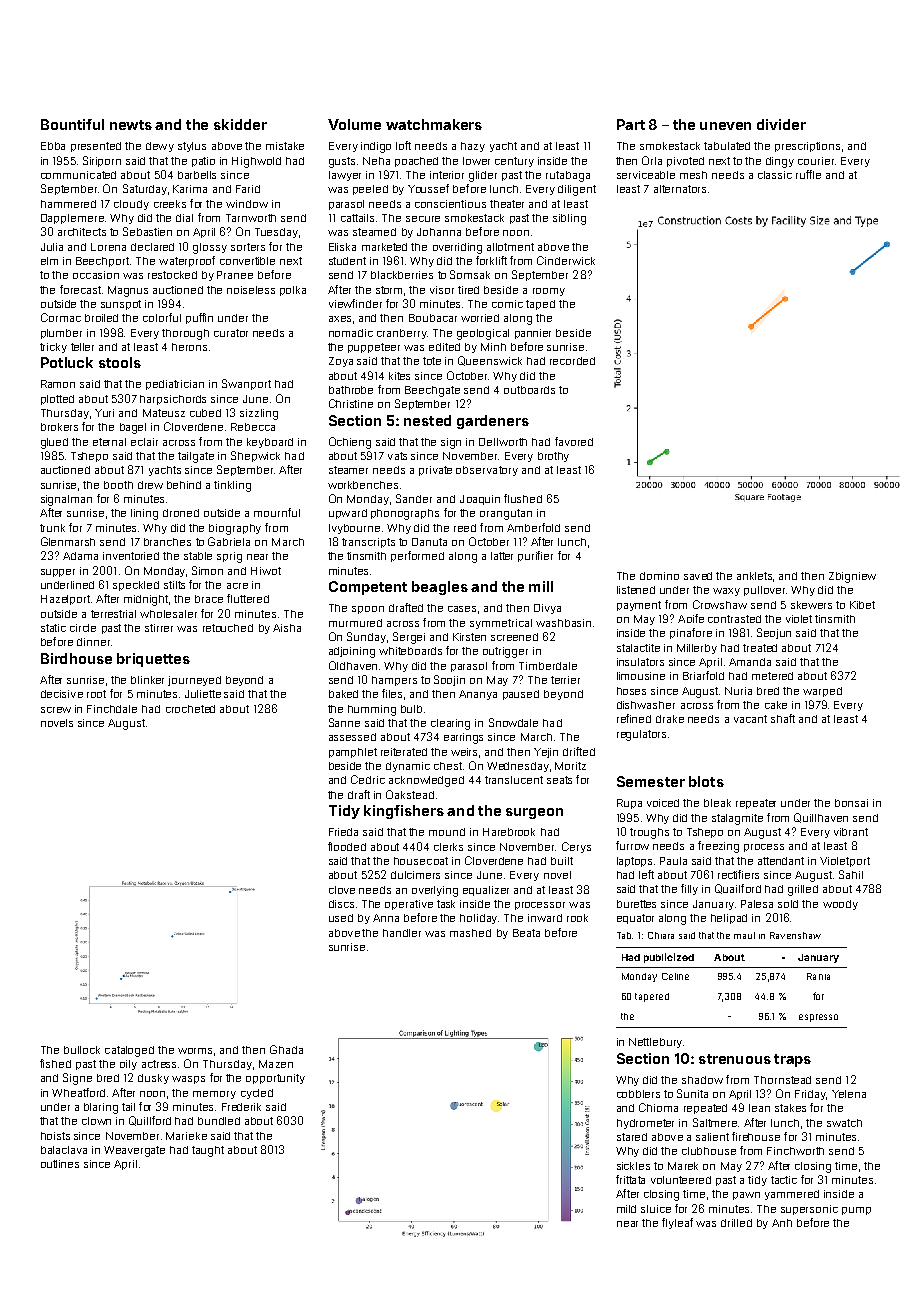 The height and width of the document is (1308, 924). I want to click on espresso, so click(818, 1018).
